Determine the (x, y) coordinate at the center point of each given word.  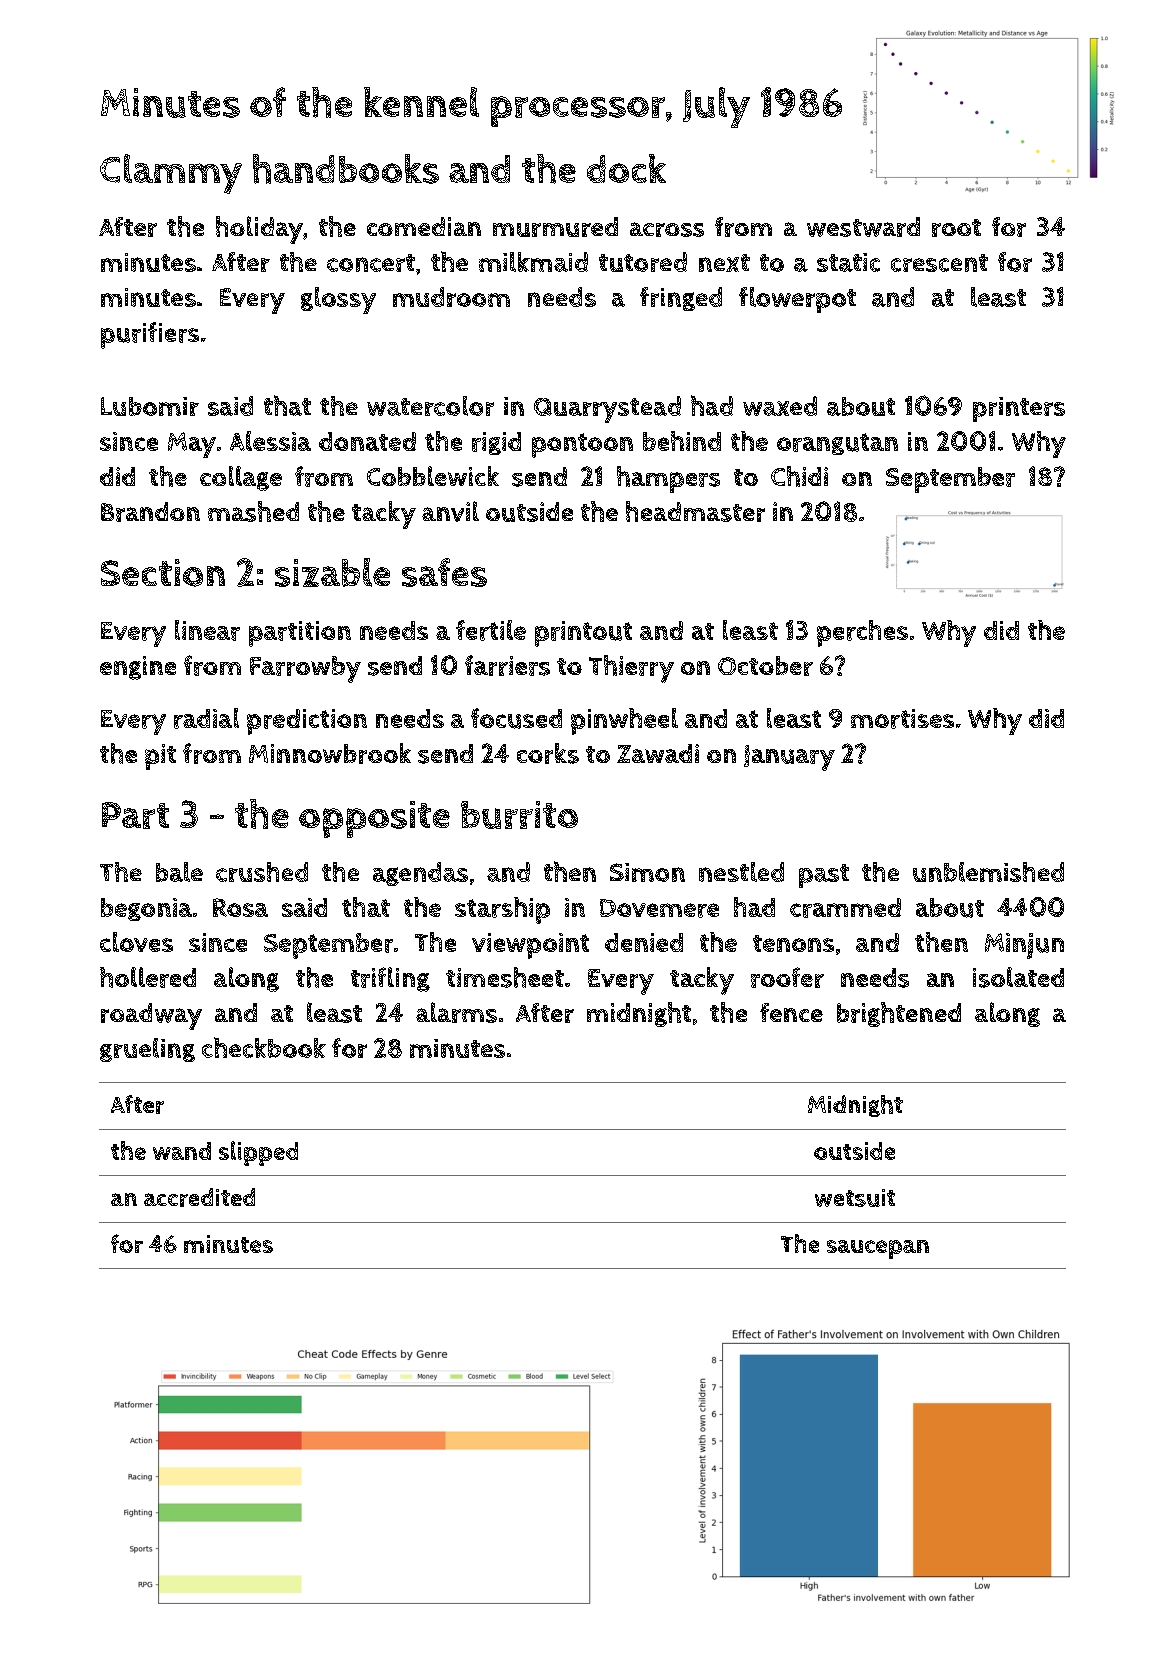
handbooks (346, 169)
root (956, 228)
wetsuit (855, 1198)
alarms (456, 1012)
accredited (199, 1197)
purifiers (150, 335)
